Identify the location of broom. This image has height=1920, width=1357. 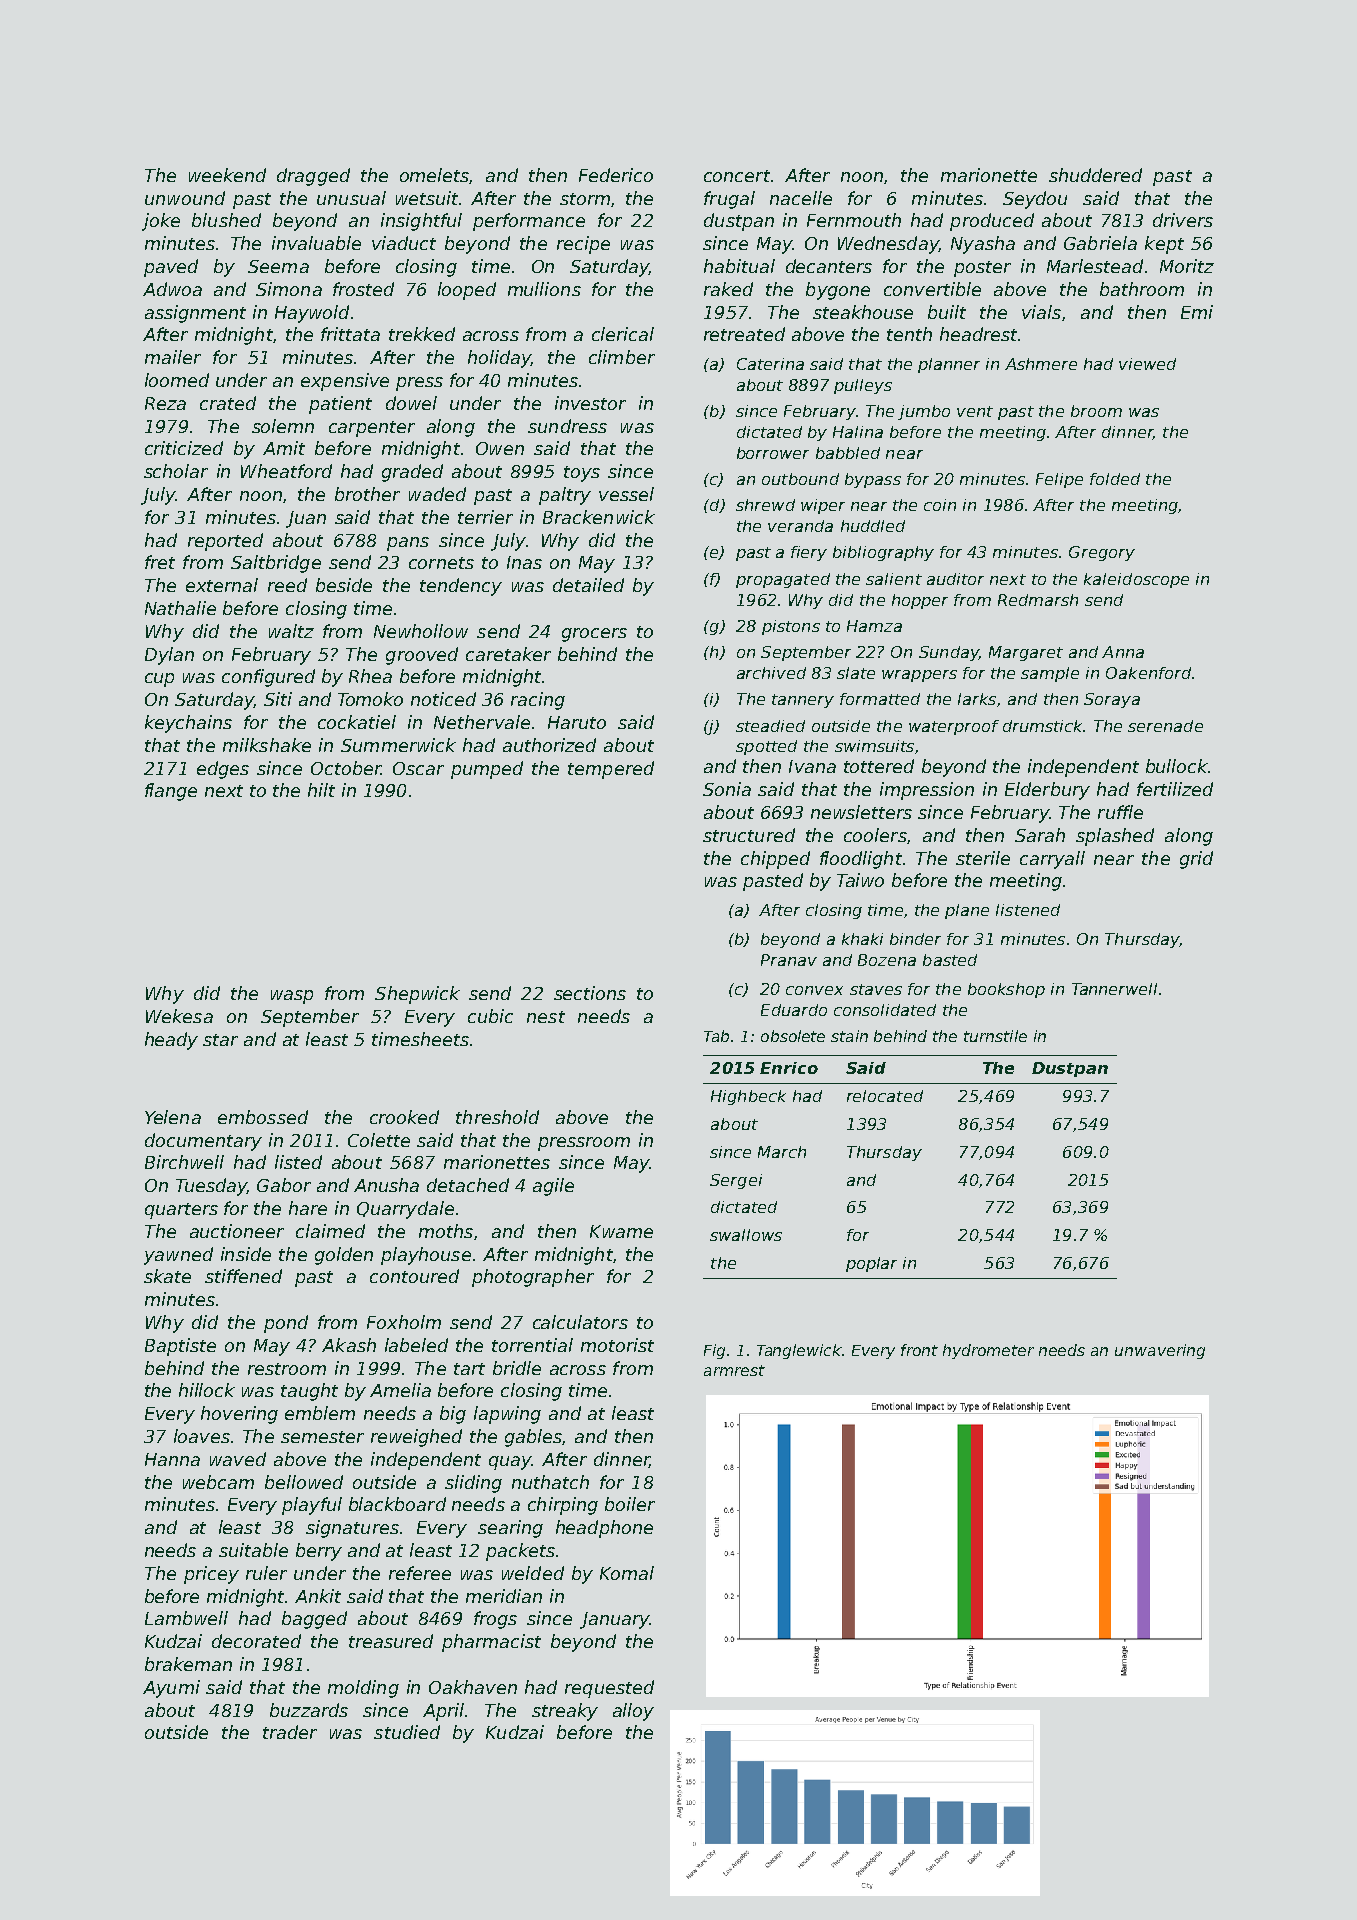
(1096, 411).
